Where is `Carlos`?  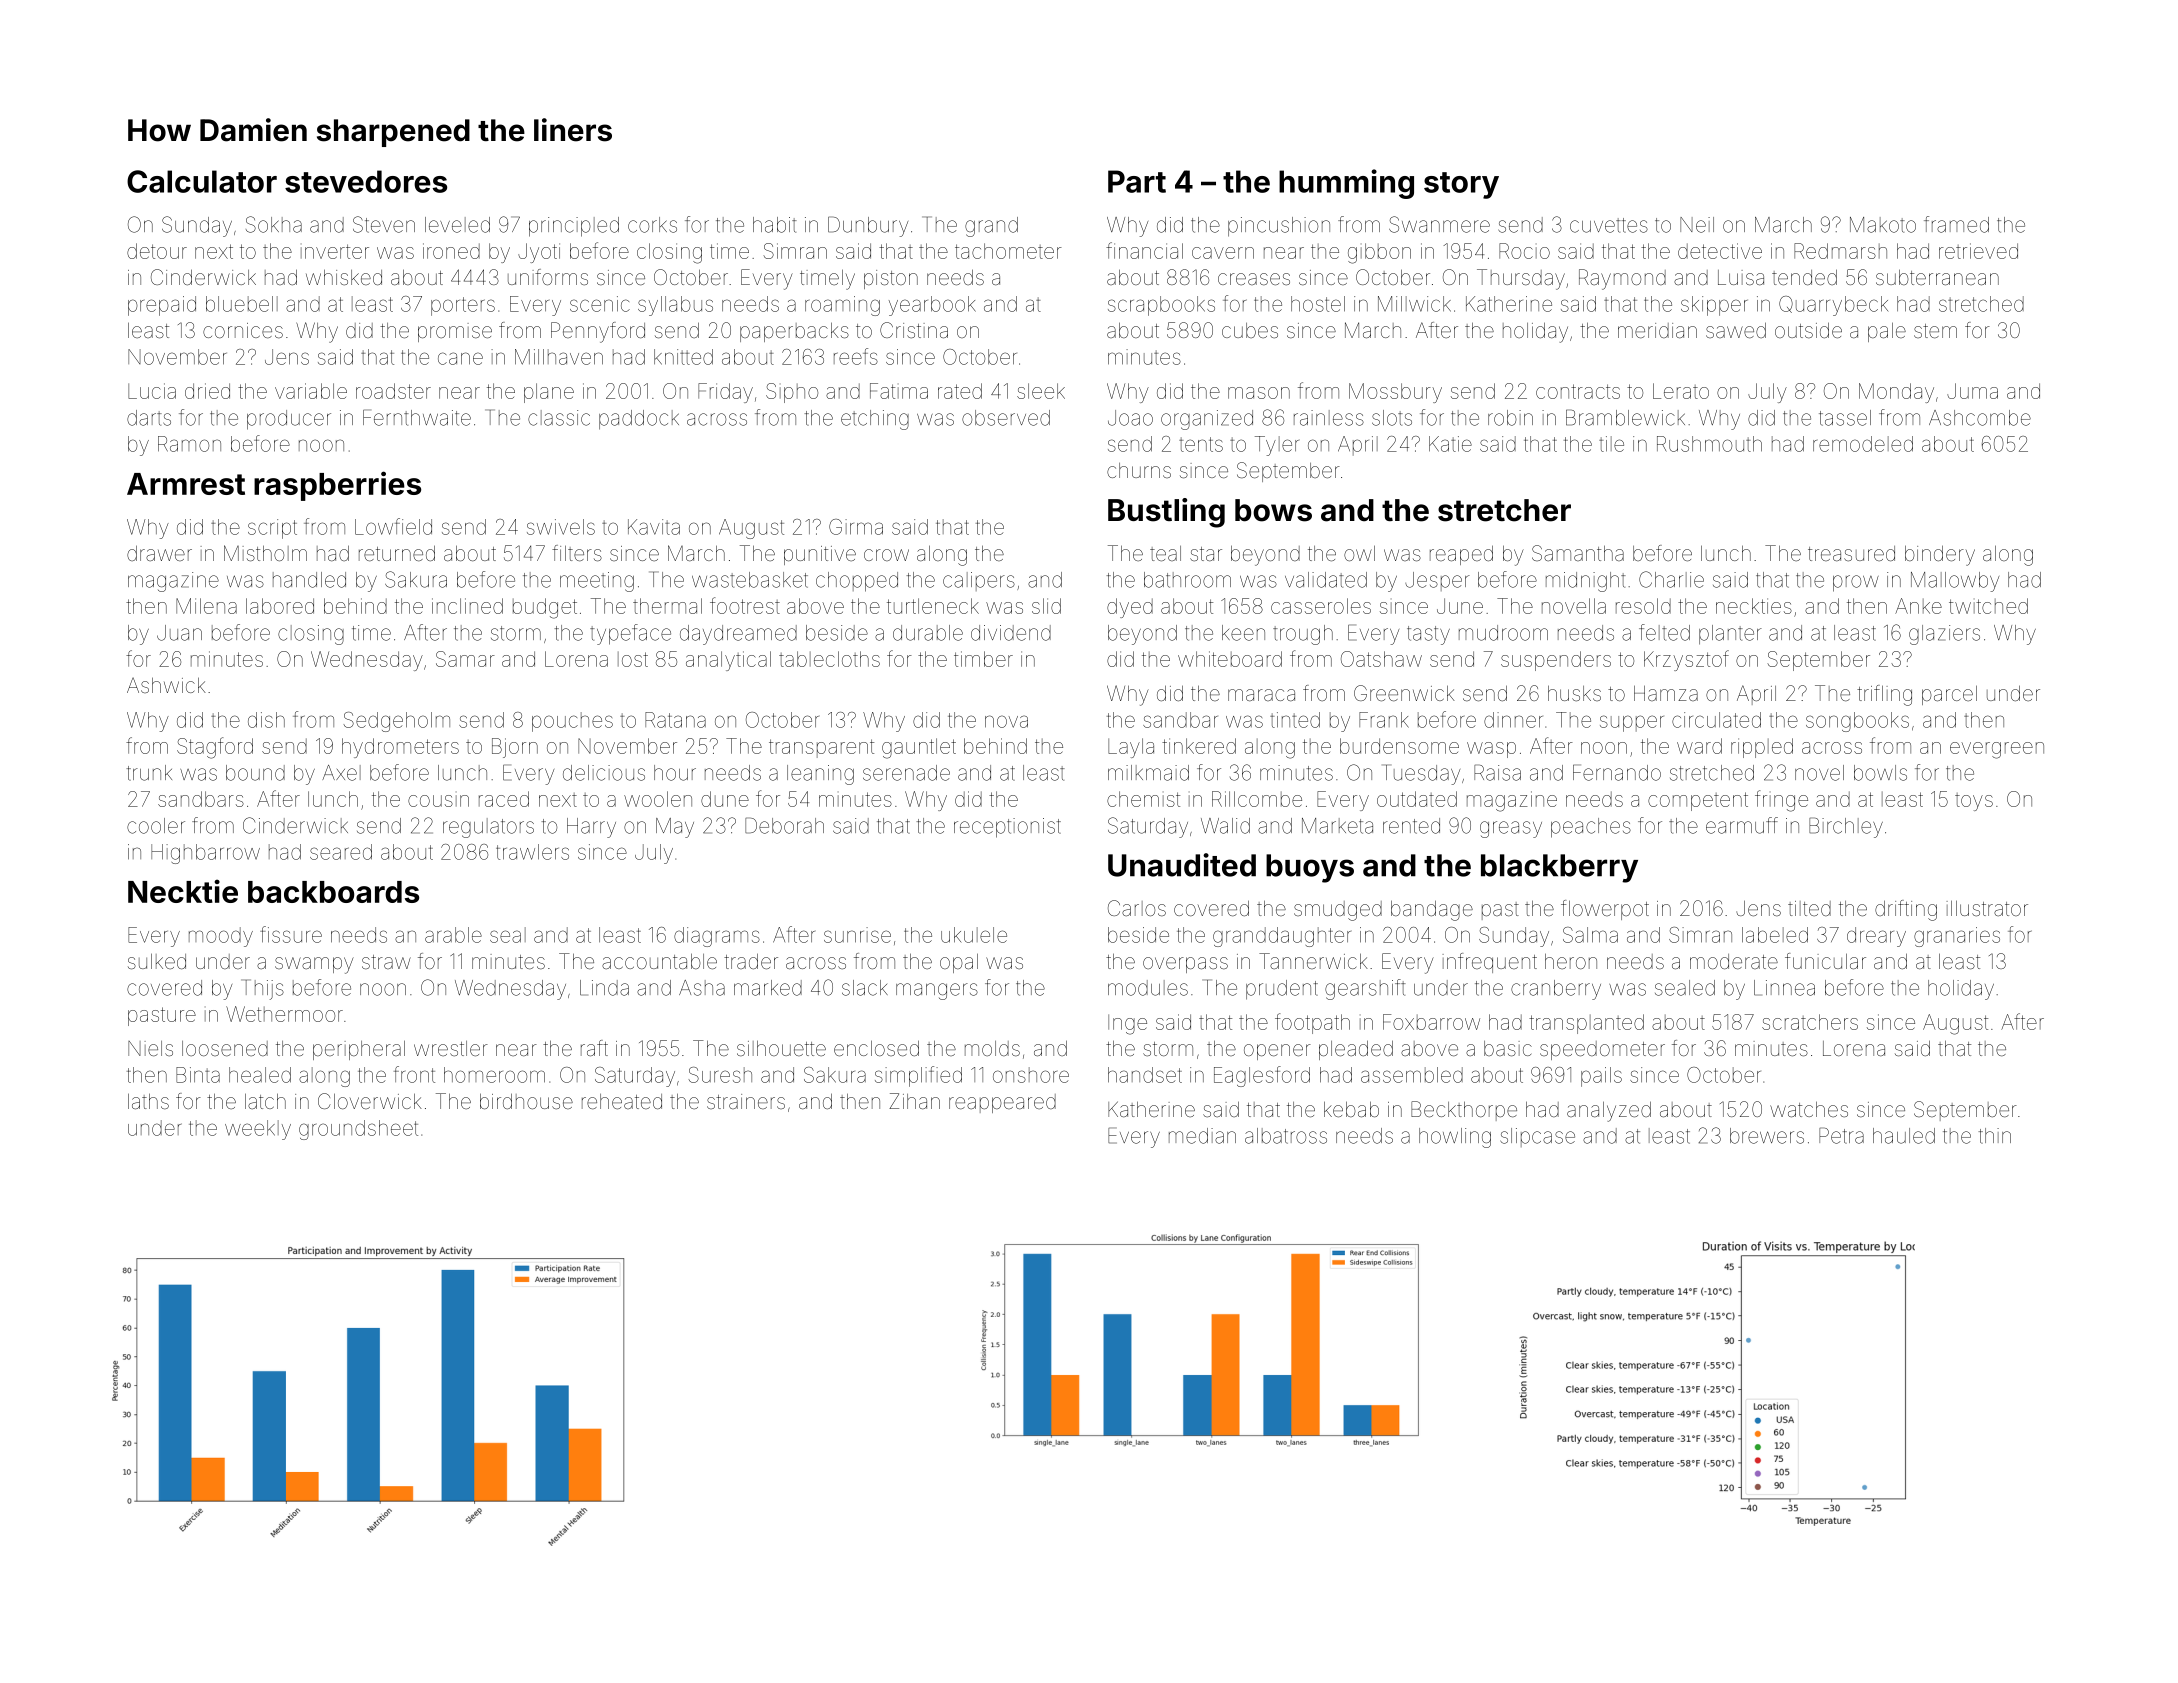
Carlos is located at coordinates (1137, 908).
